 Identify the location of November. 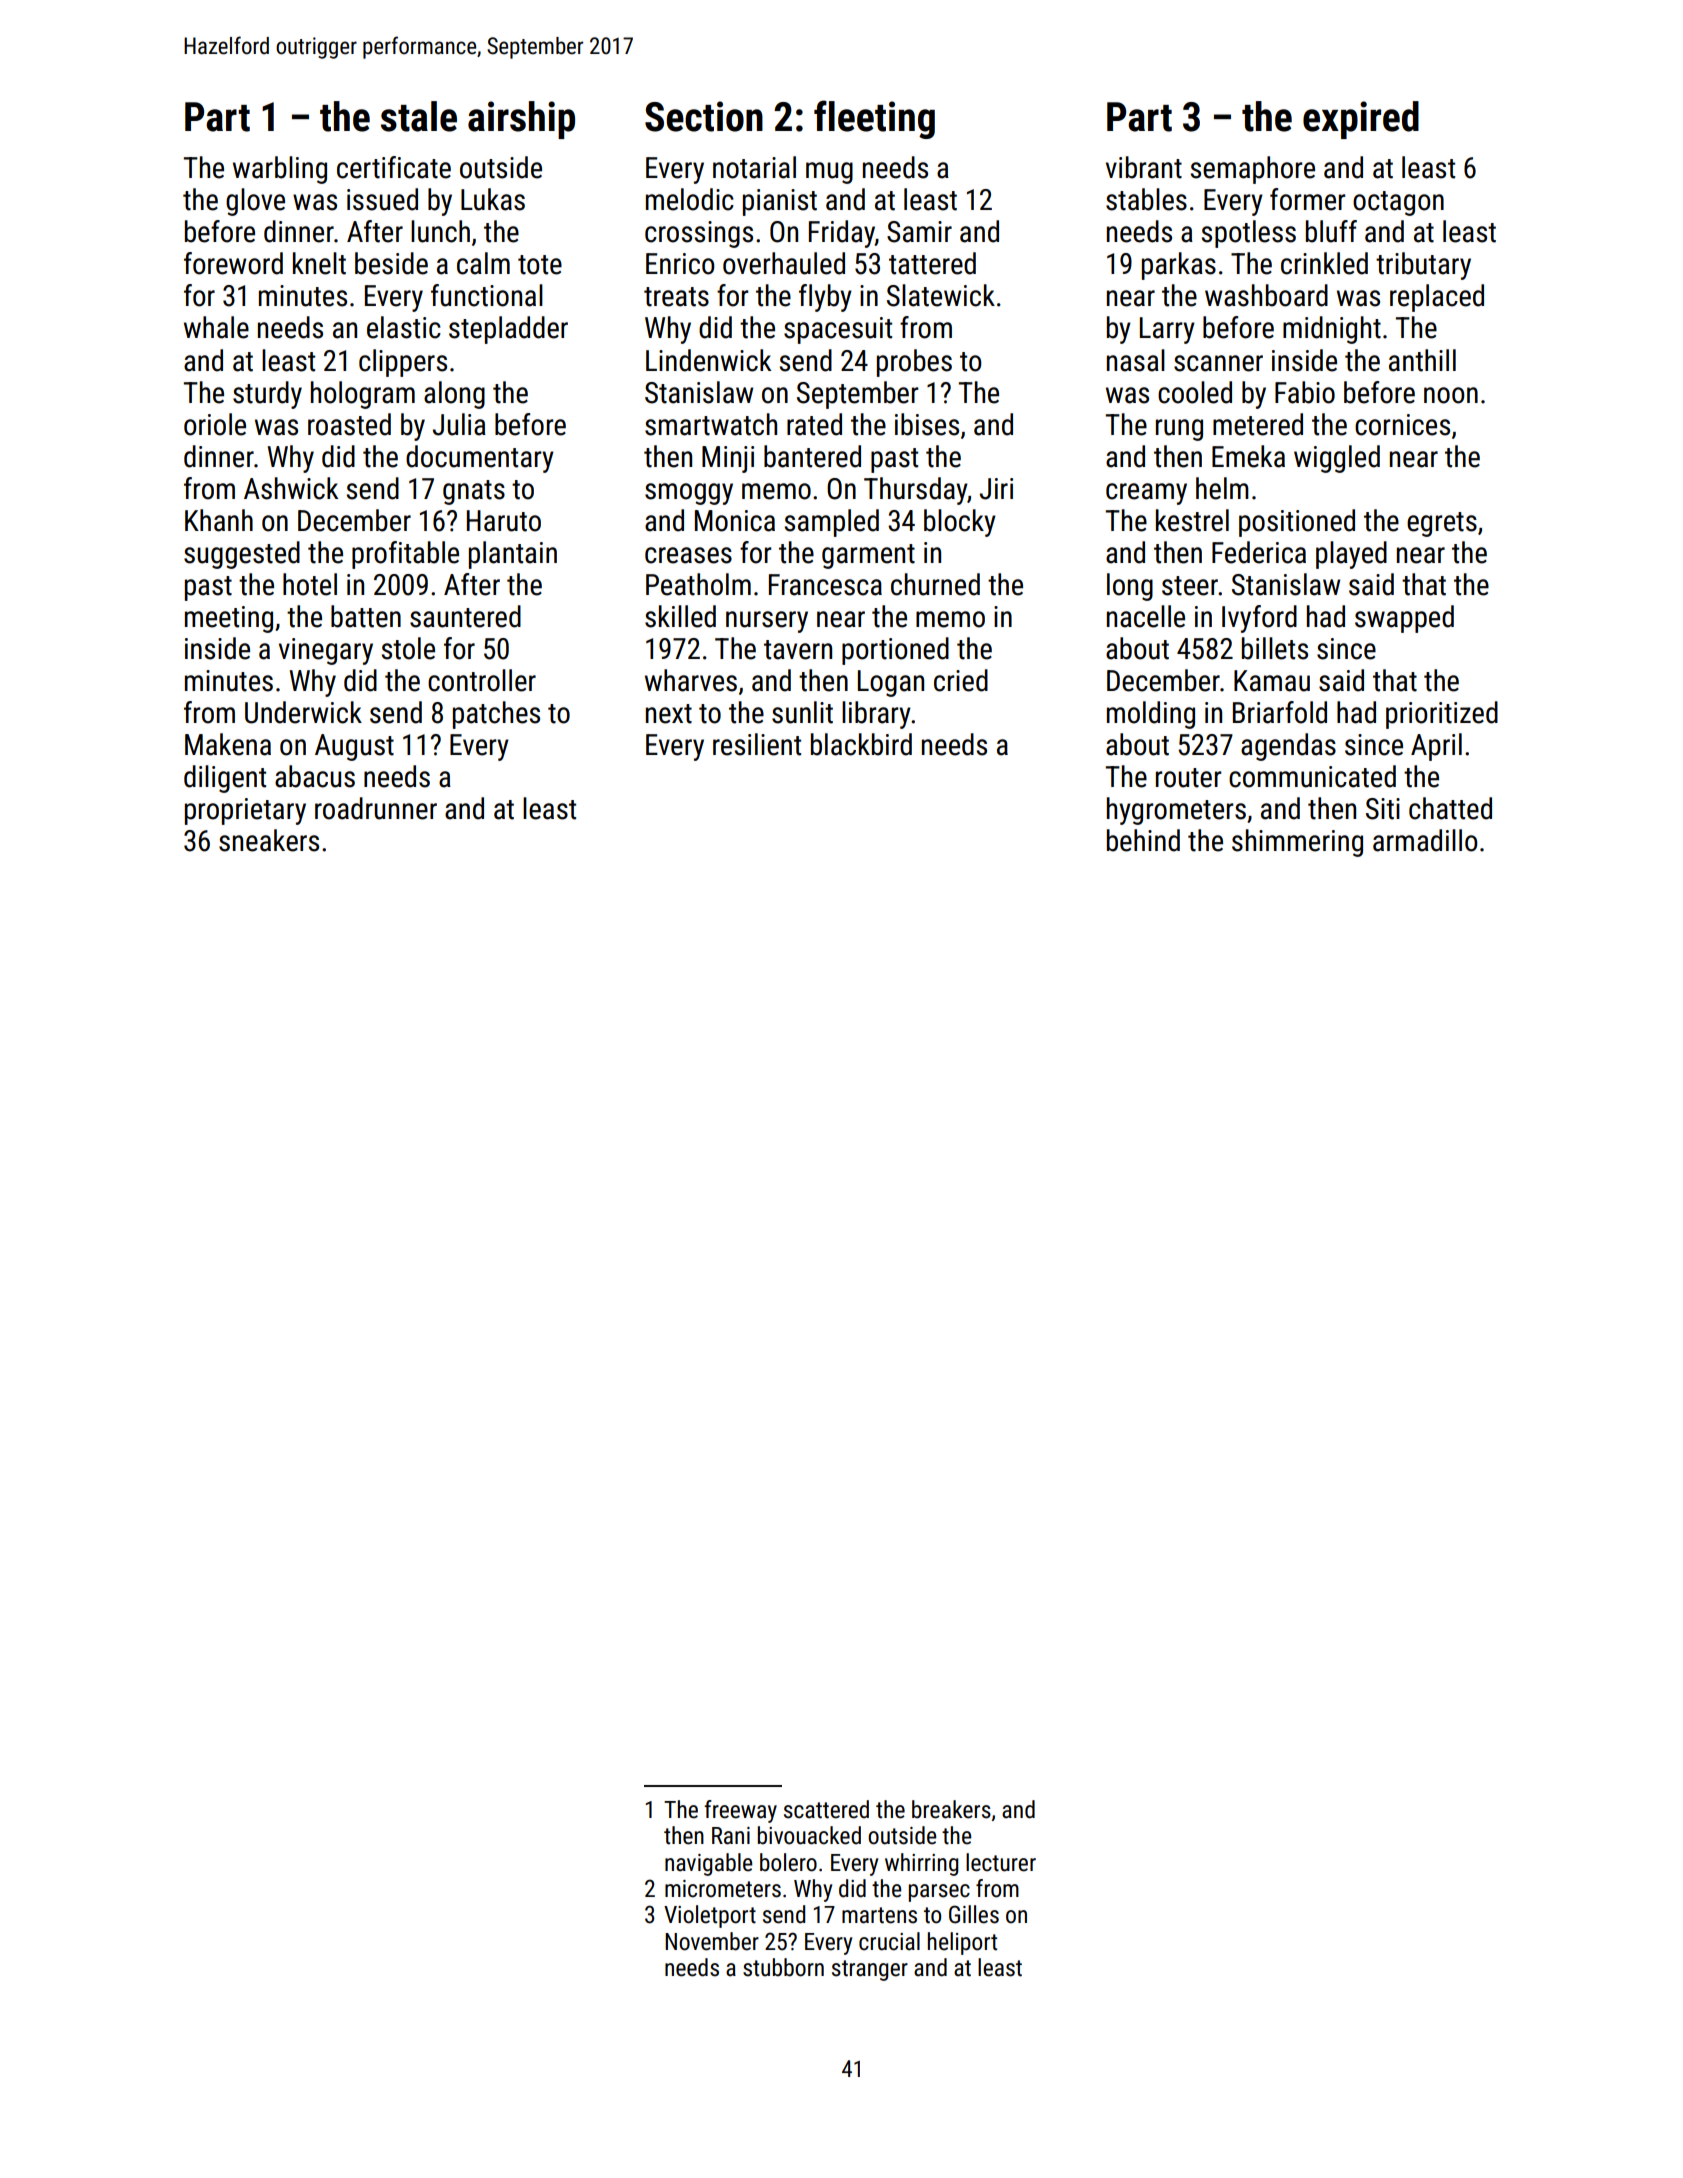
(712, 1941).
